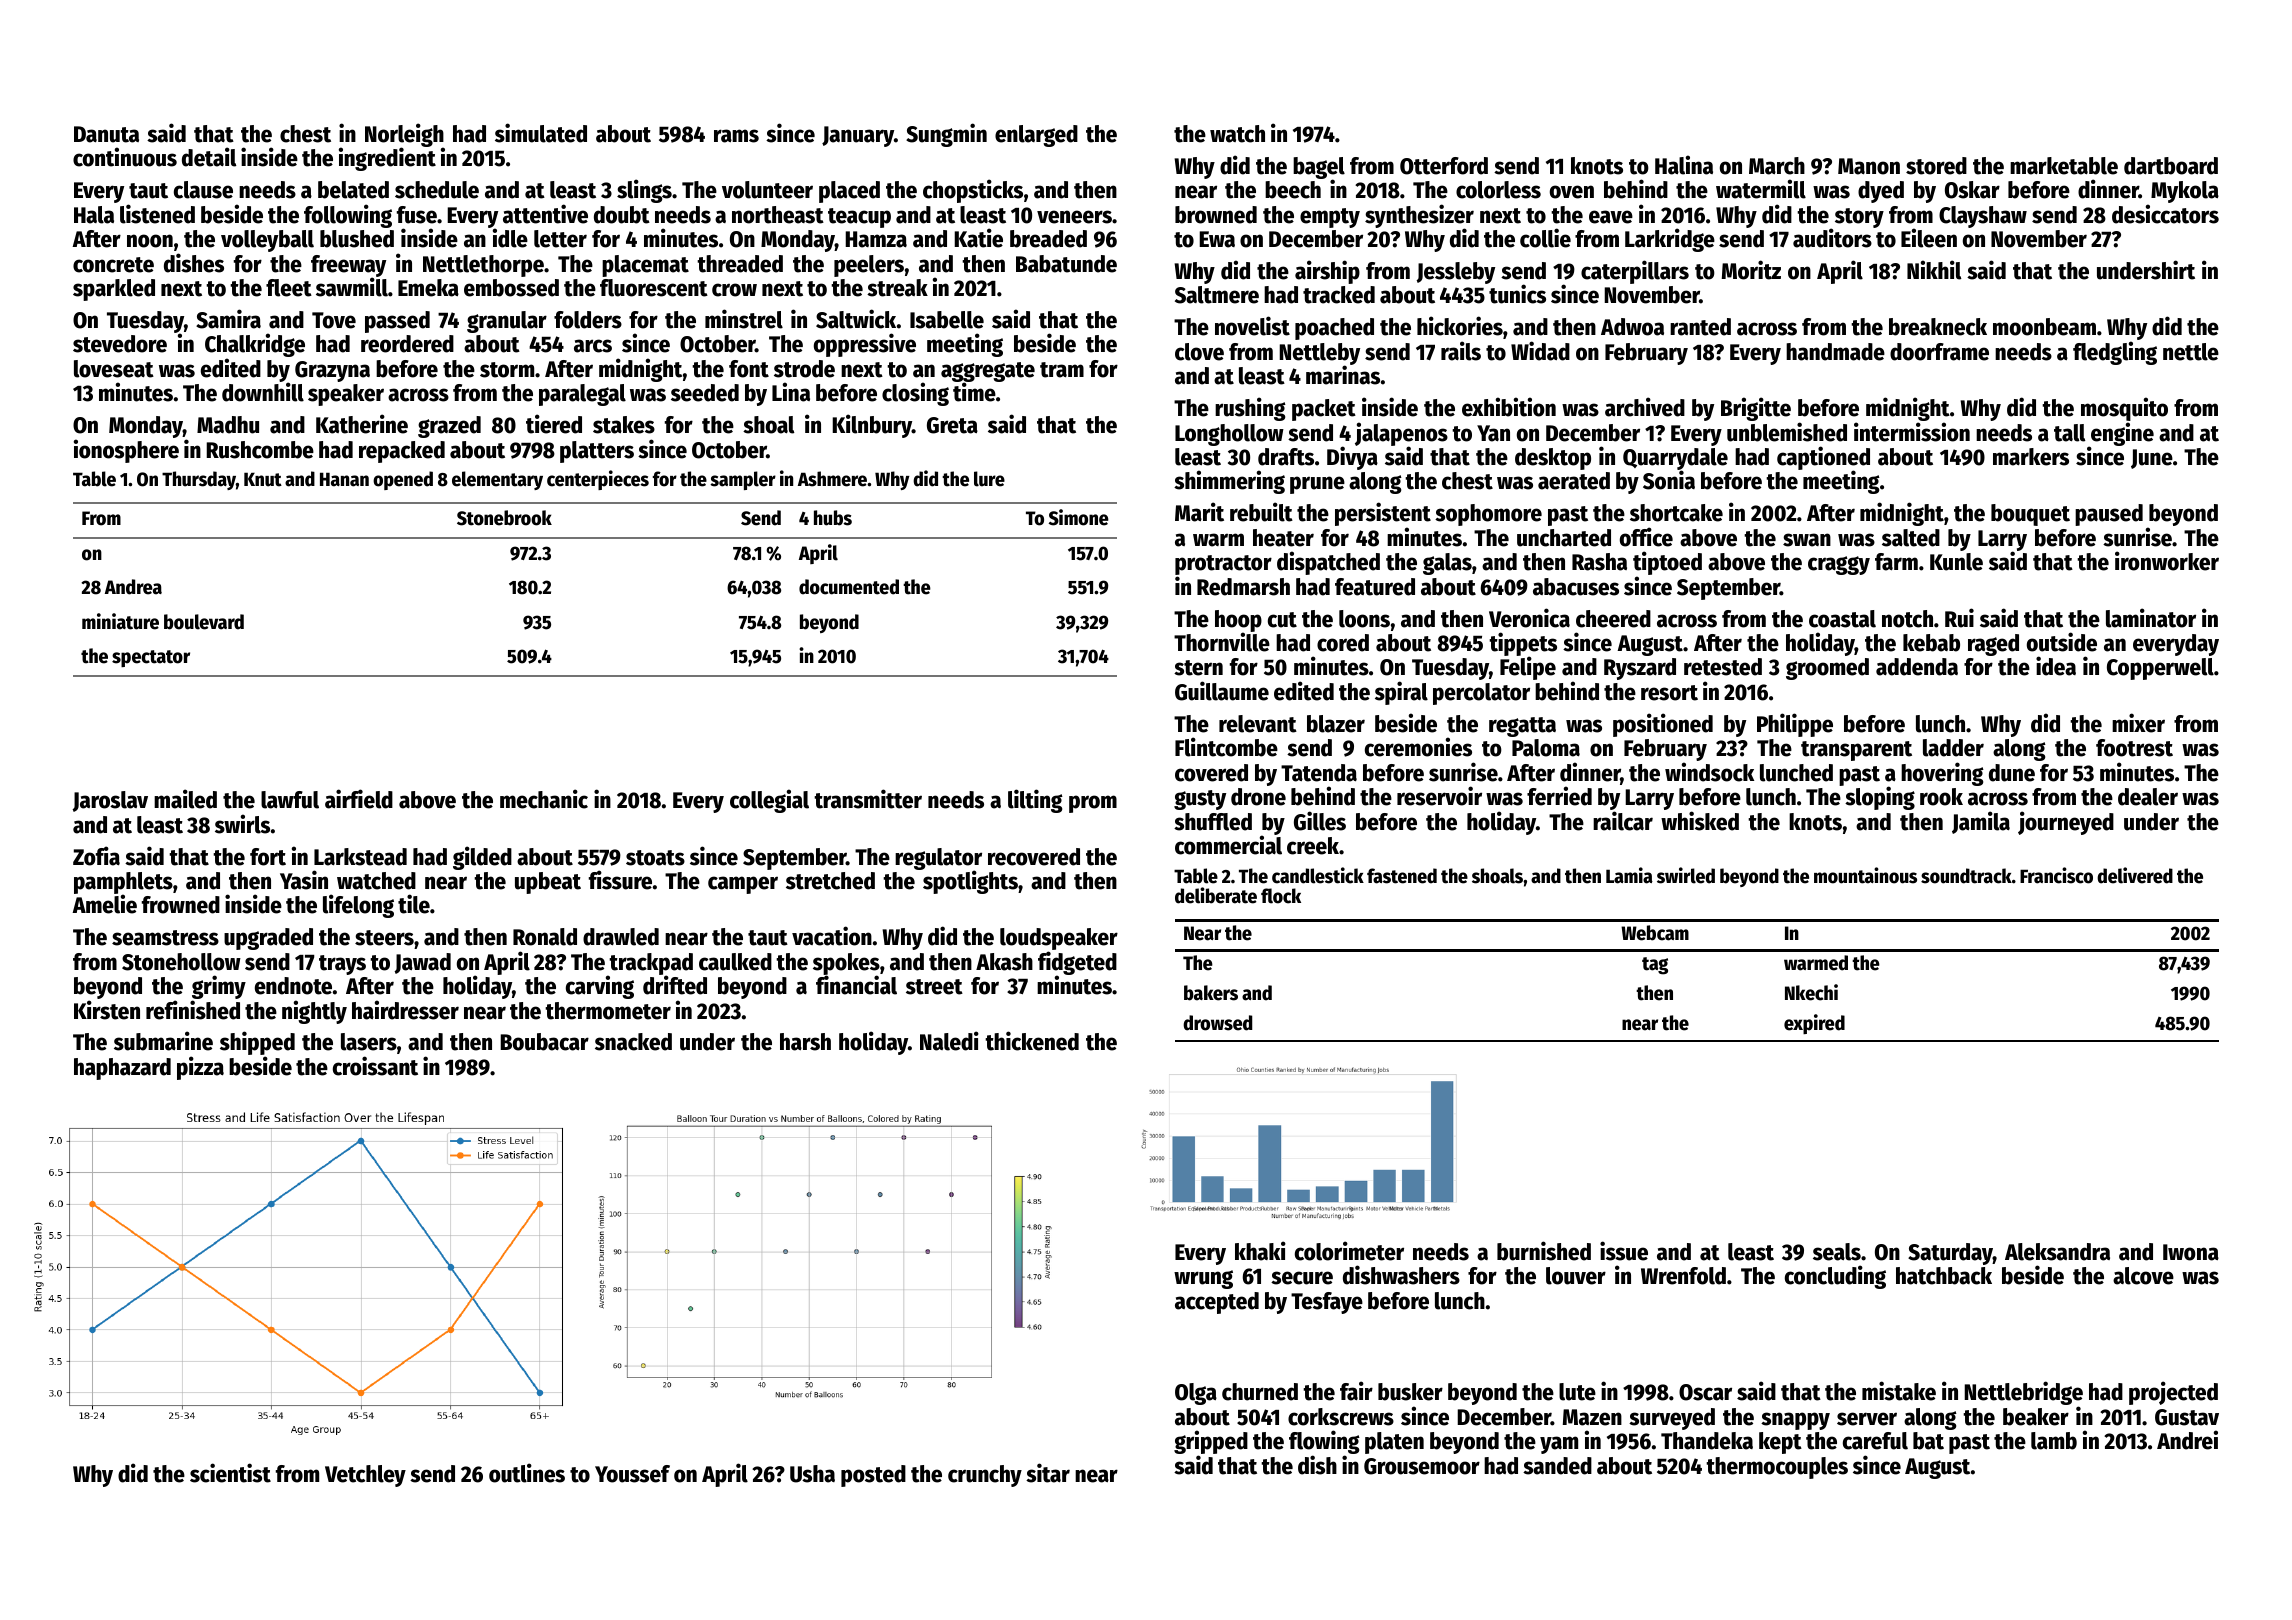  I want to click on fort, so click(268, 857).
